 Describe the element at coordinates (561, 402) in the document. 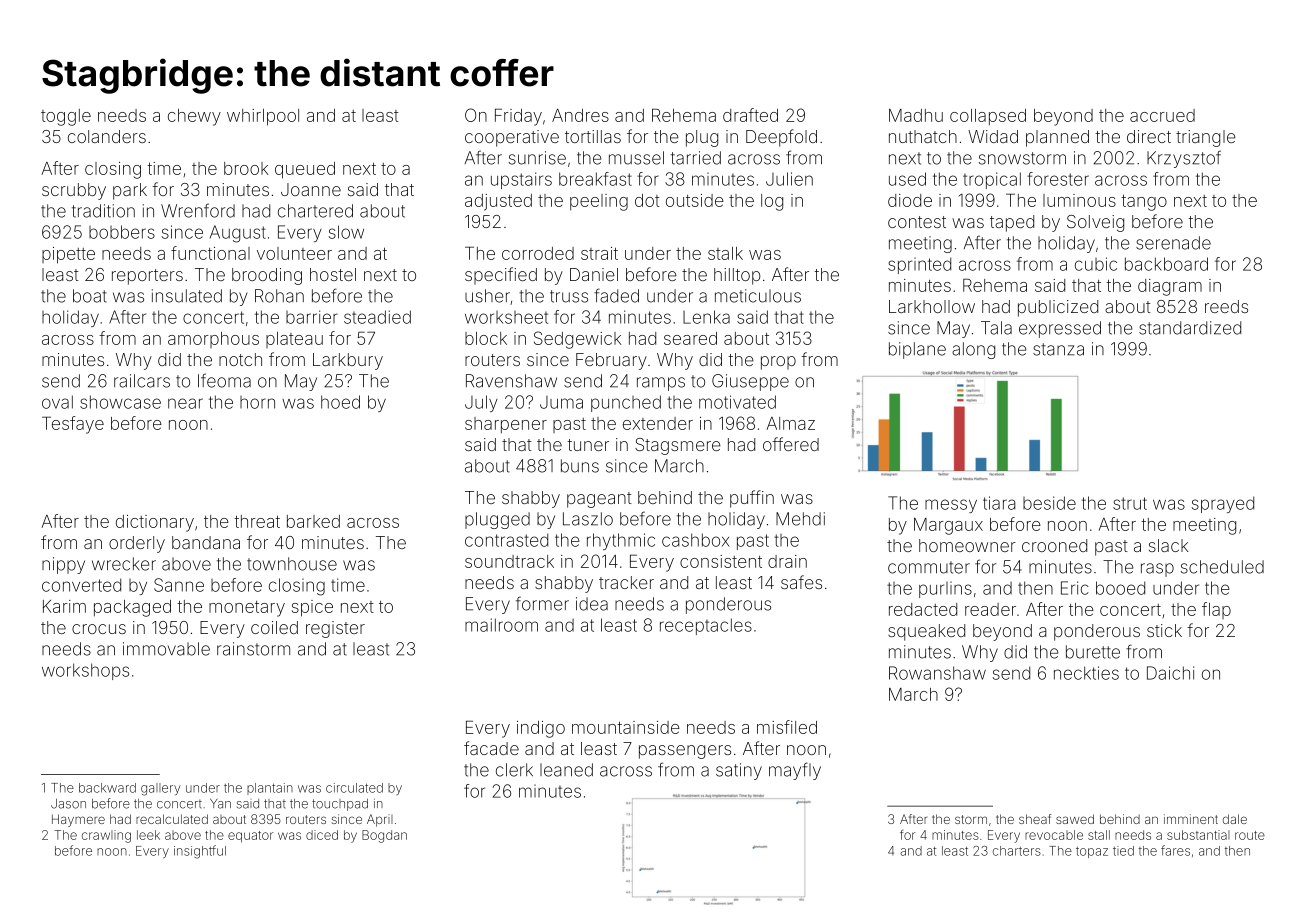

I see `Juma` at that location.
